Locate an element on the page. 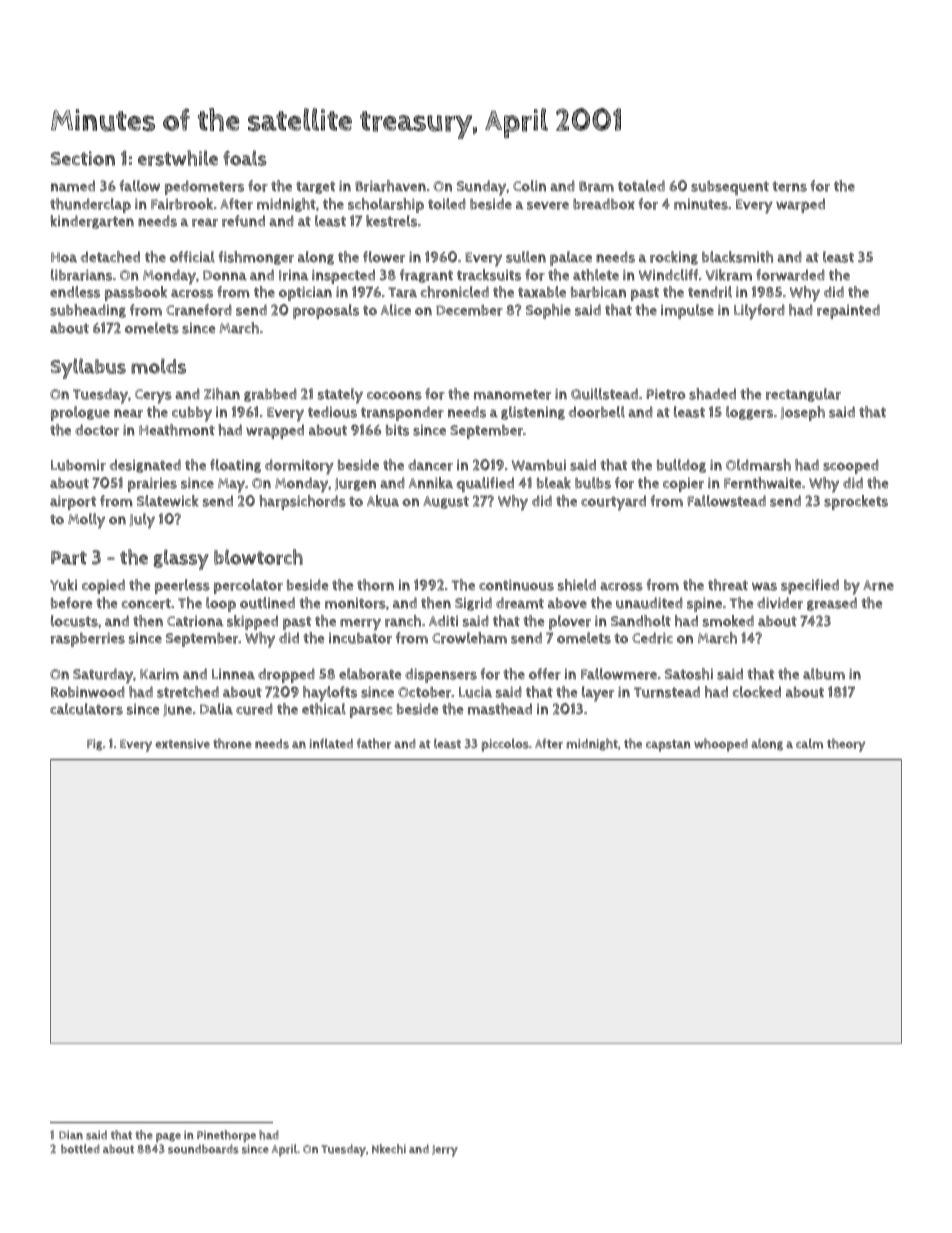  Yuki is located at coordinates (63, 585).
